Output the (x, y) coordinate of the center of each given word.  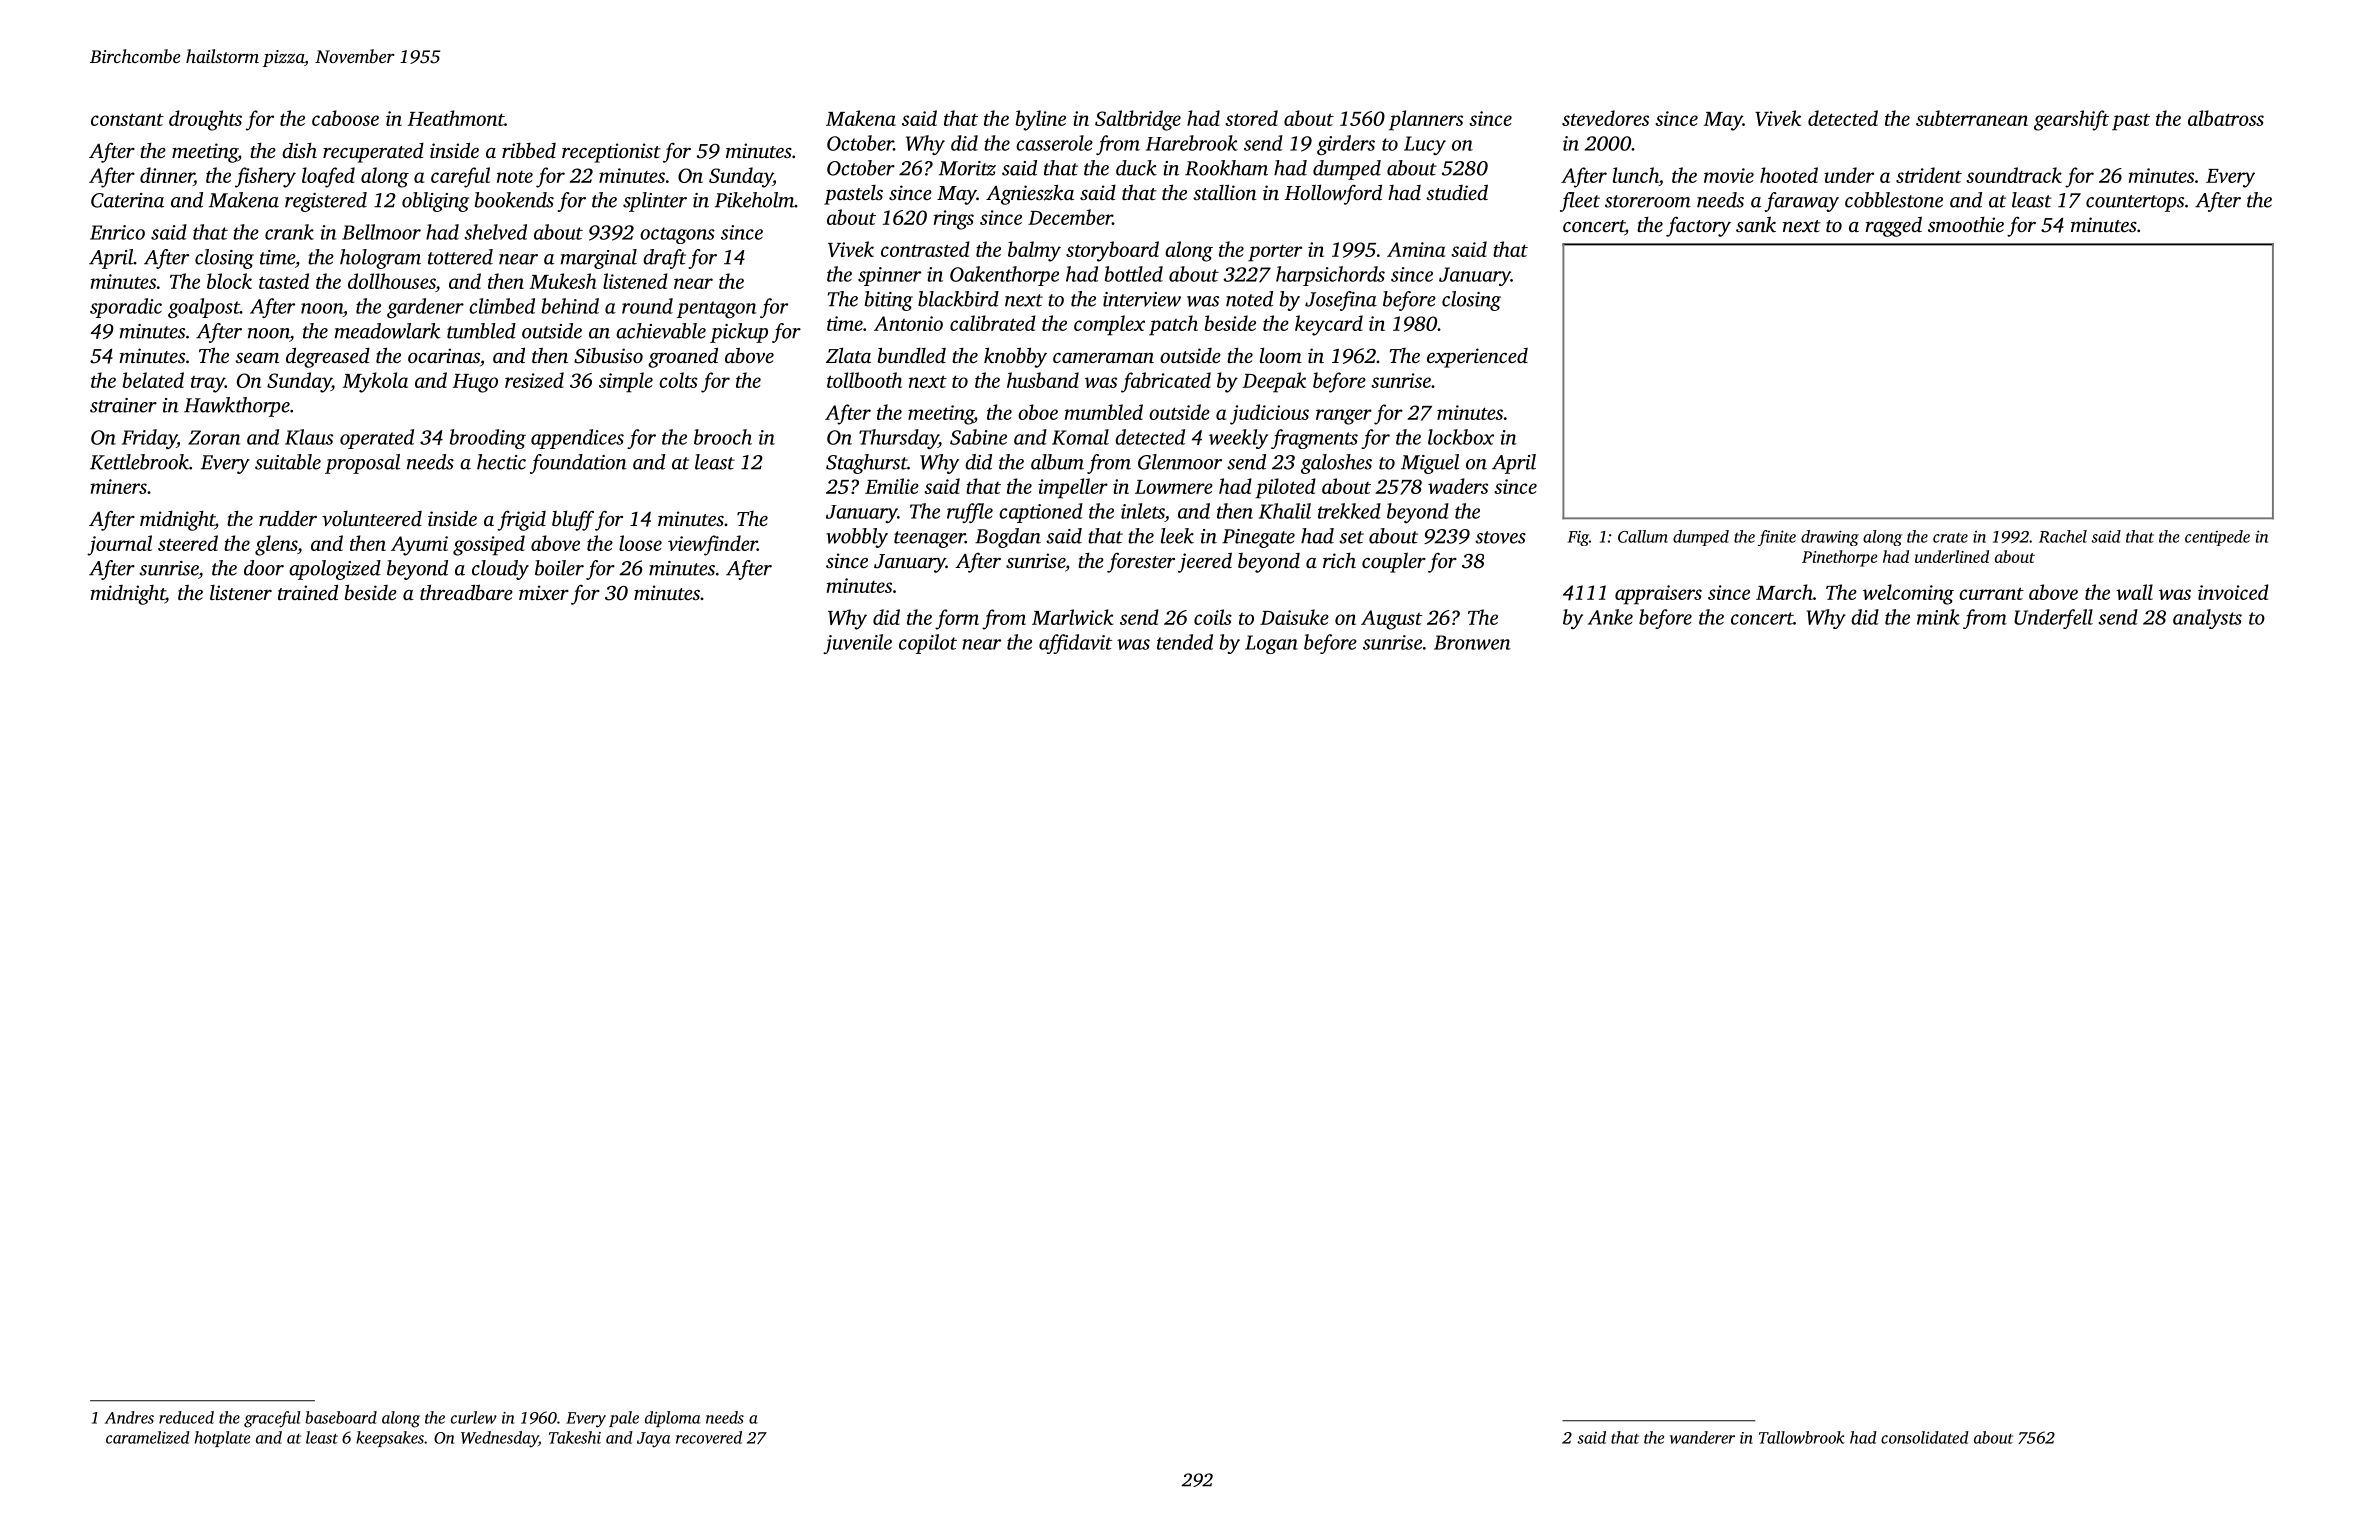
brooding (487, 439)
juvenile (857, 644)
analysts (2207, 619)
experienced (1477, 358)
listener (241, 592)
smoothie (1966, 224)
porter (1275, 253)
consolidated (1925, 1437)
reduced (186, 1417)
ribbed (529, 150)
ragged (1893, 226)
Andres (129, 1417)
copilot (928, 644)
